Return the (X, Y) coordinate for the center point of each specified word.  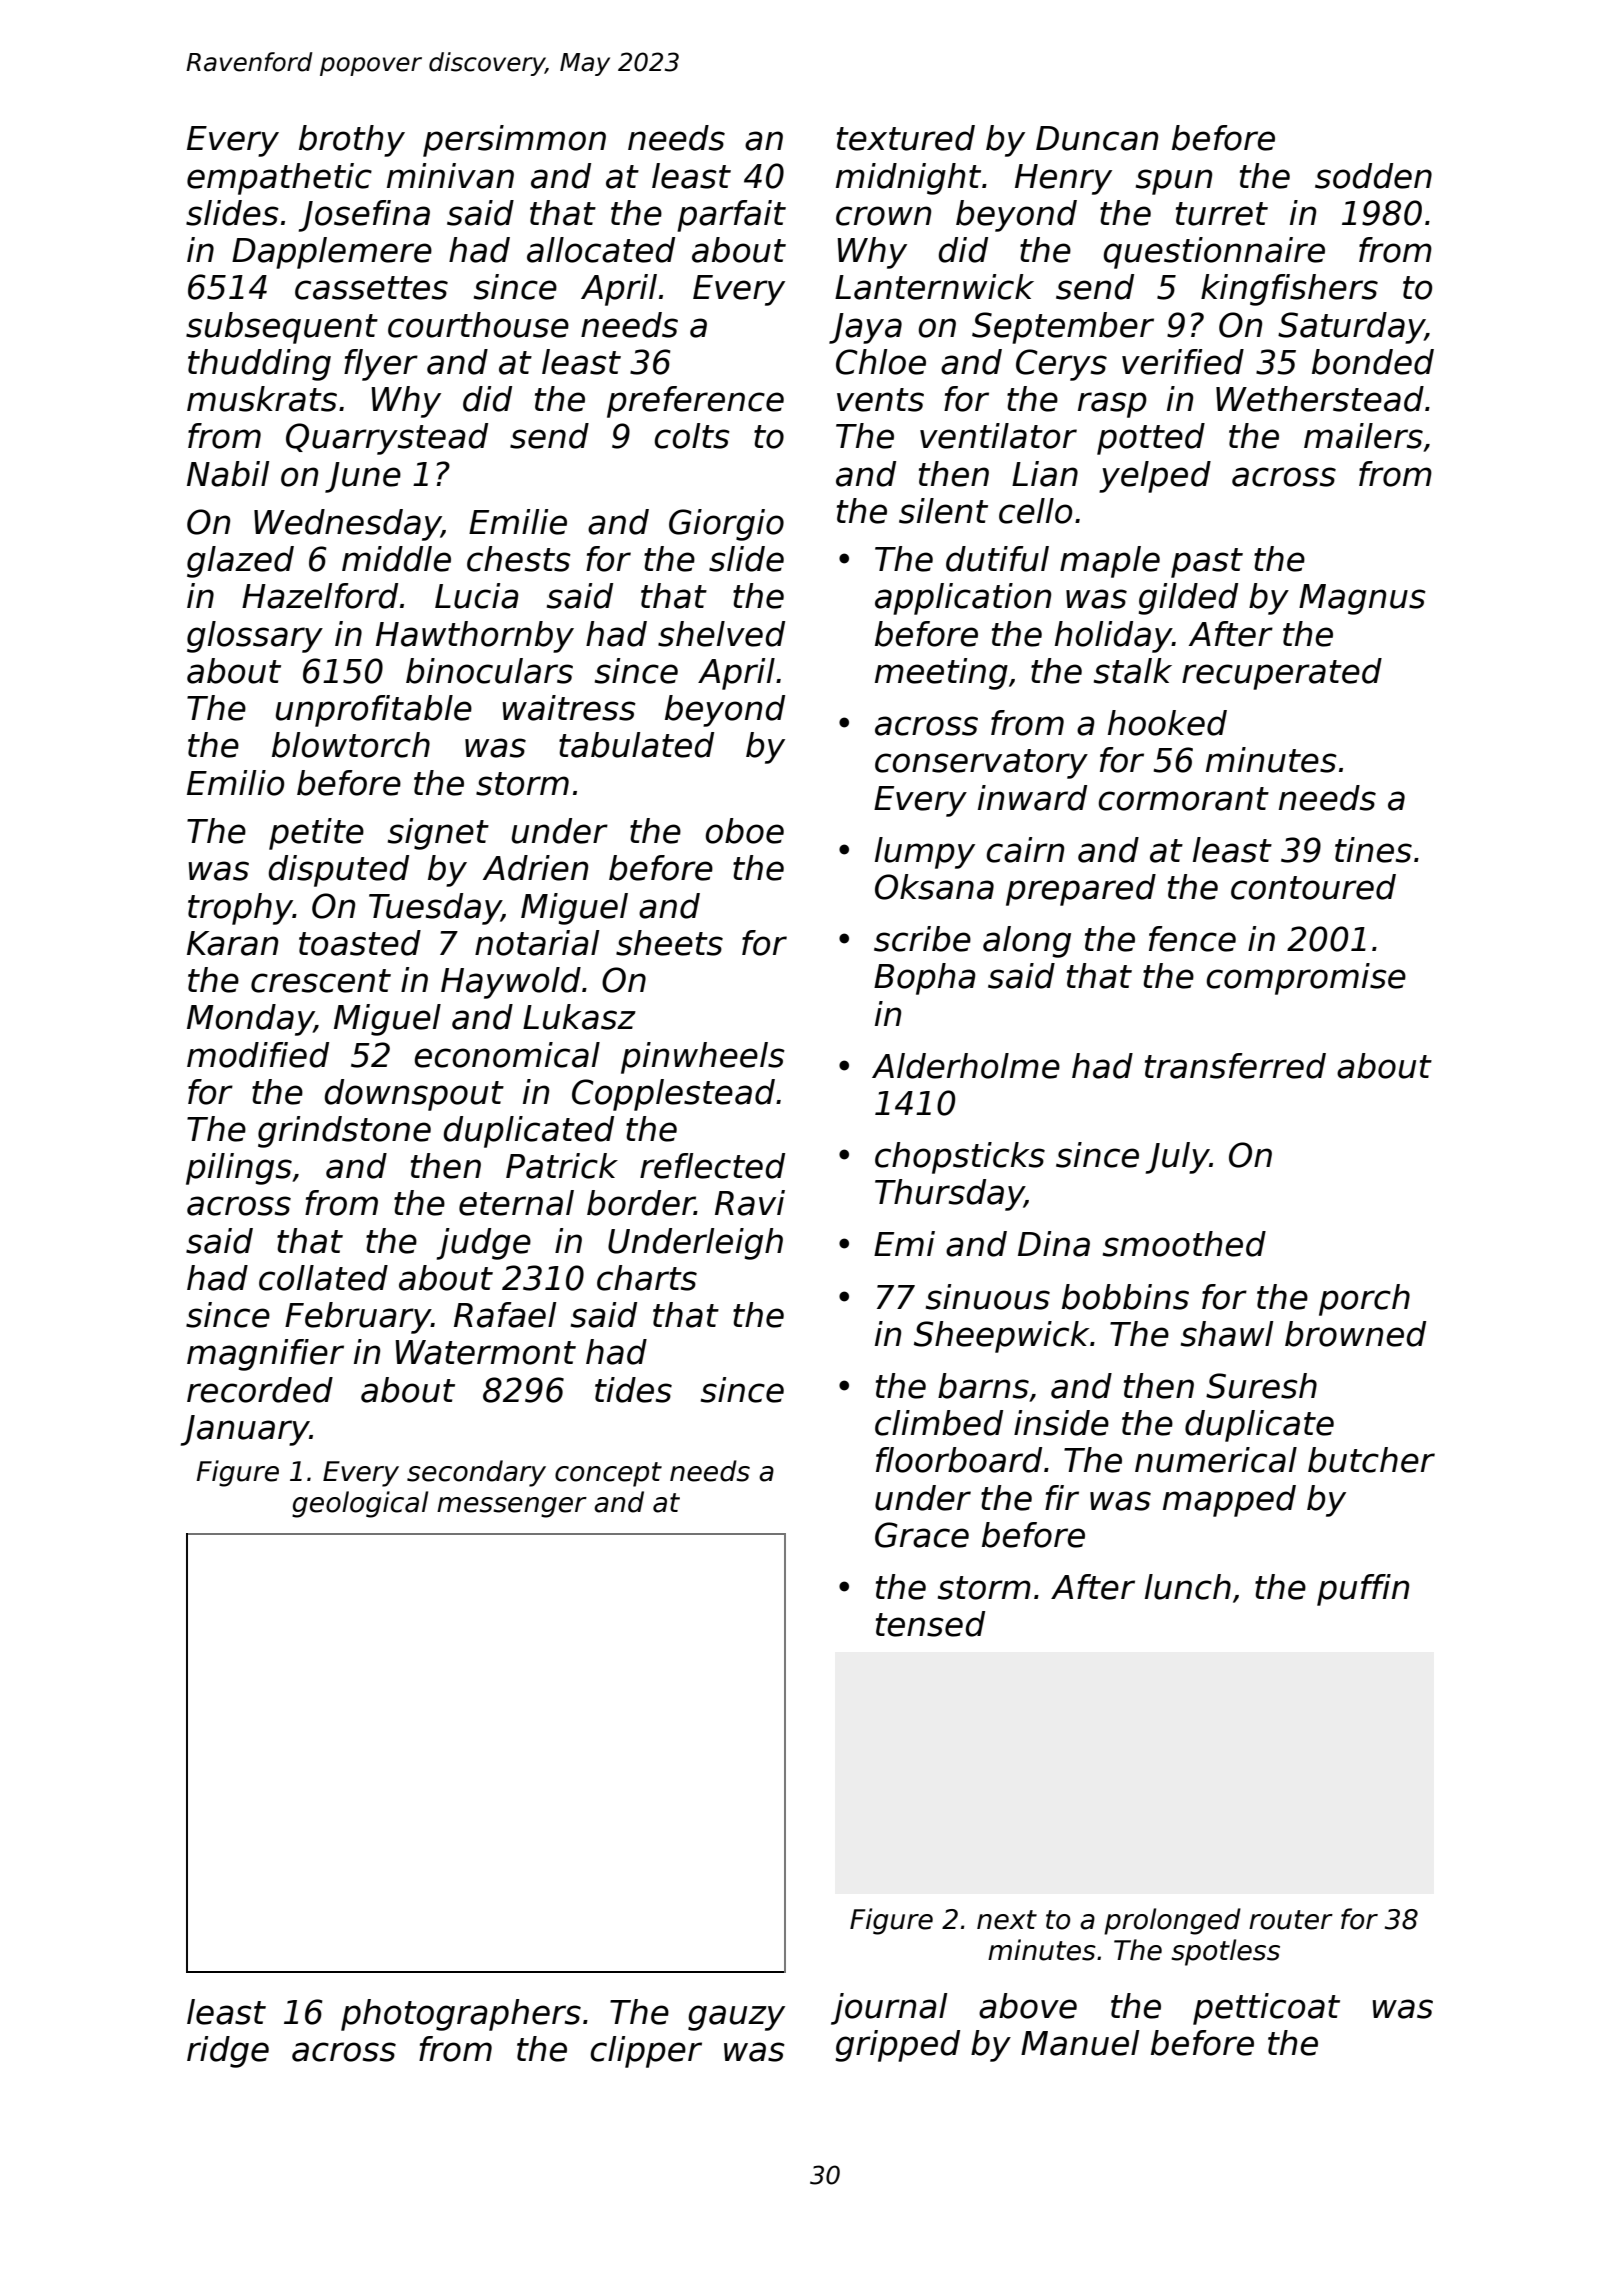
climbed (939, 1423)
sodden (1373, 176)
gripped (898, 2046)
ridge (228, 2052)
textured (906, 138)
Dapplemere (332, 253)
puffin (1363, 1590)
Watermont (485, 1352)
